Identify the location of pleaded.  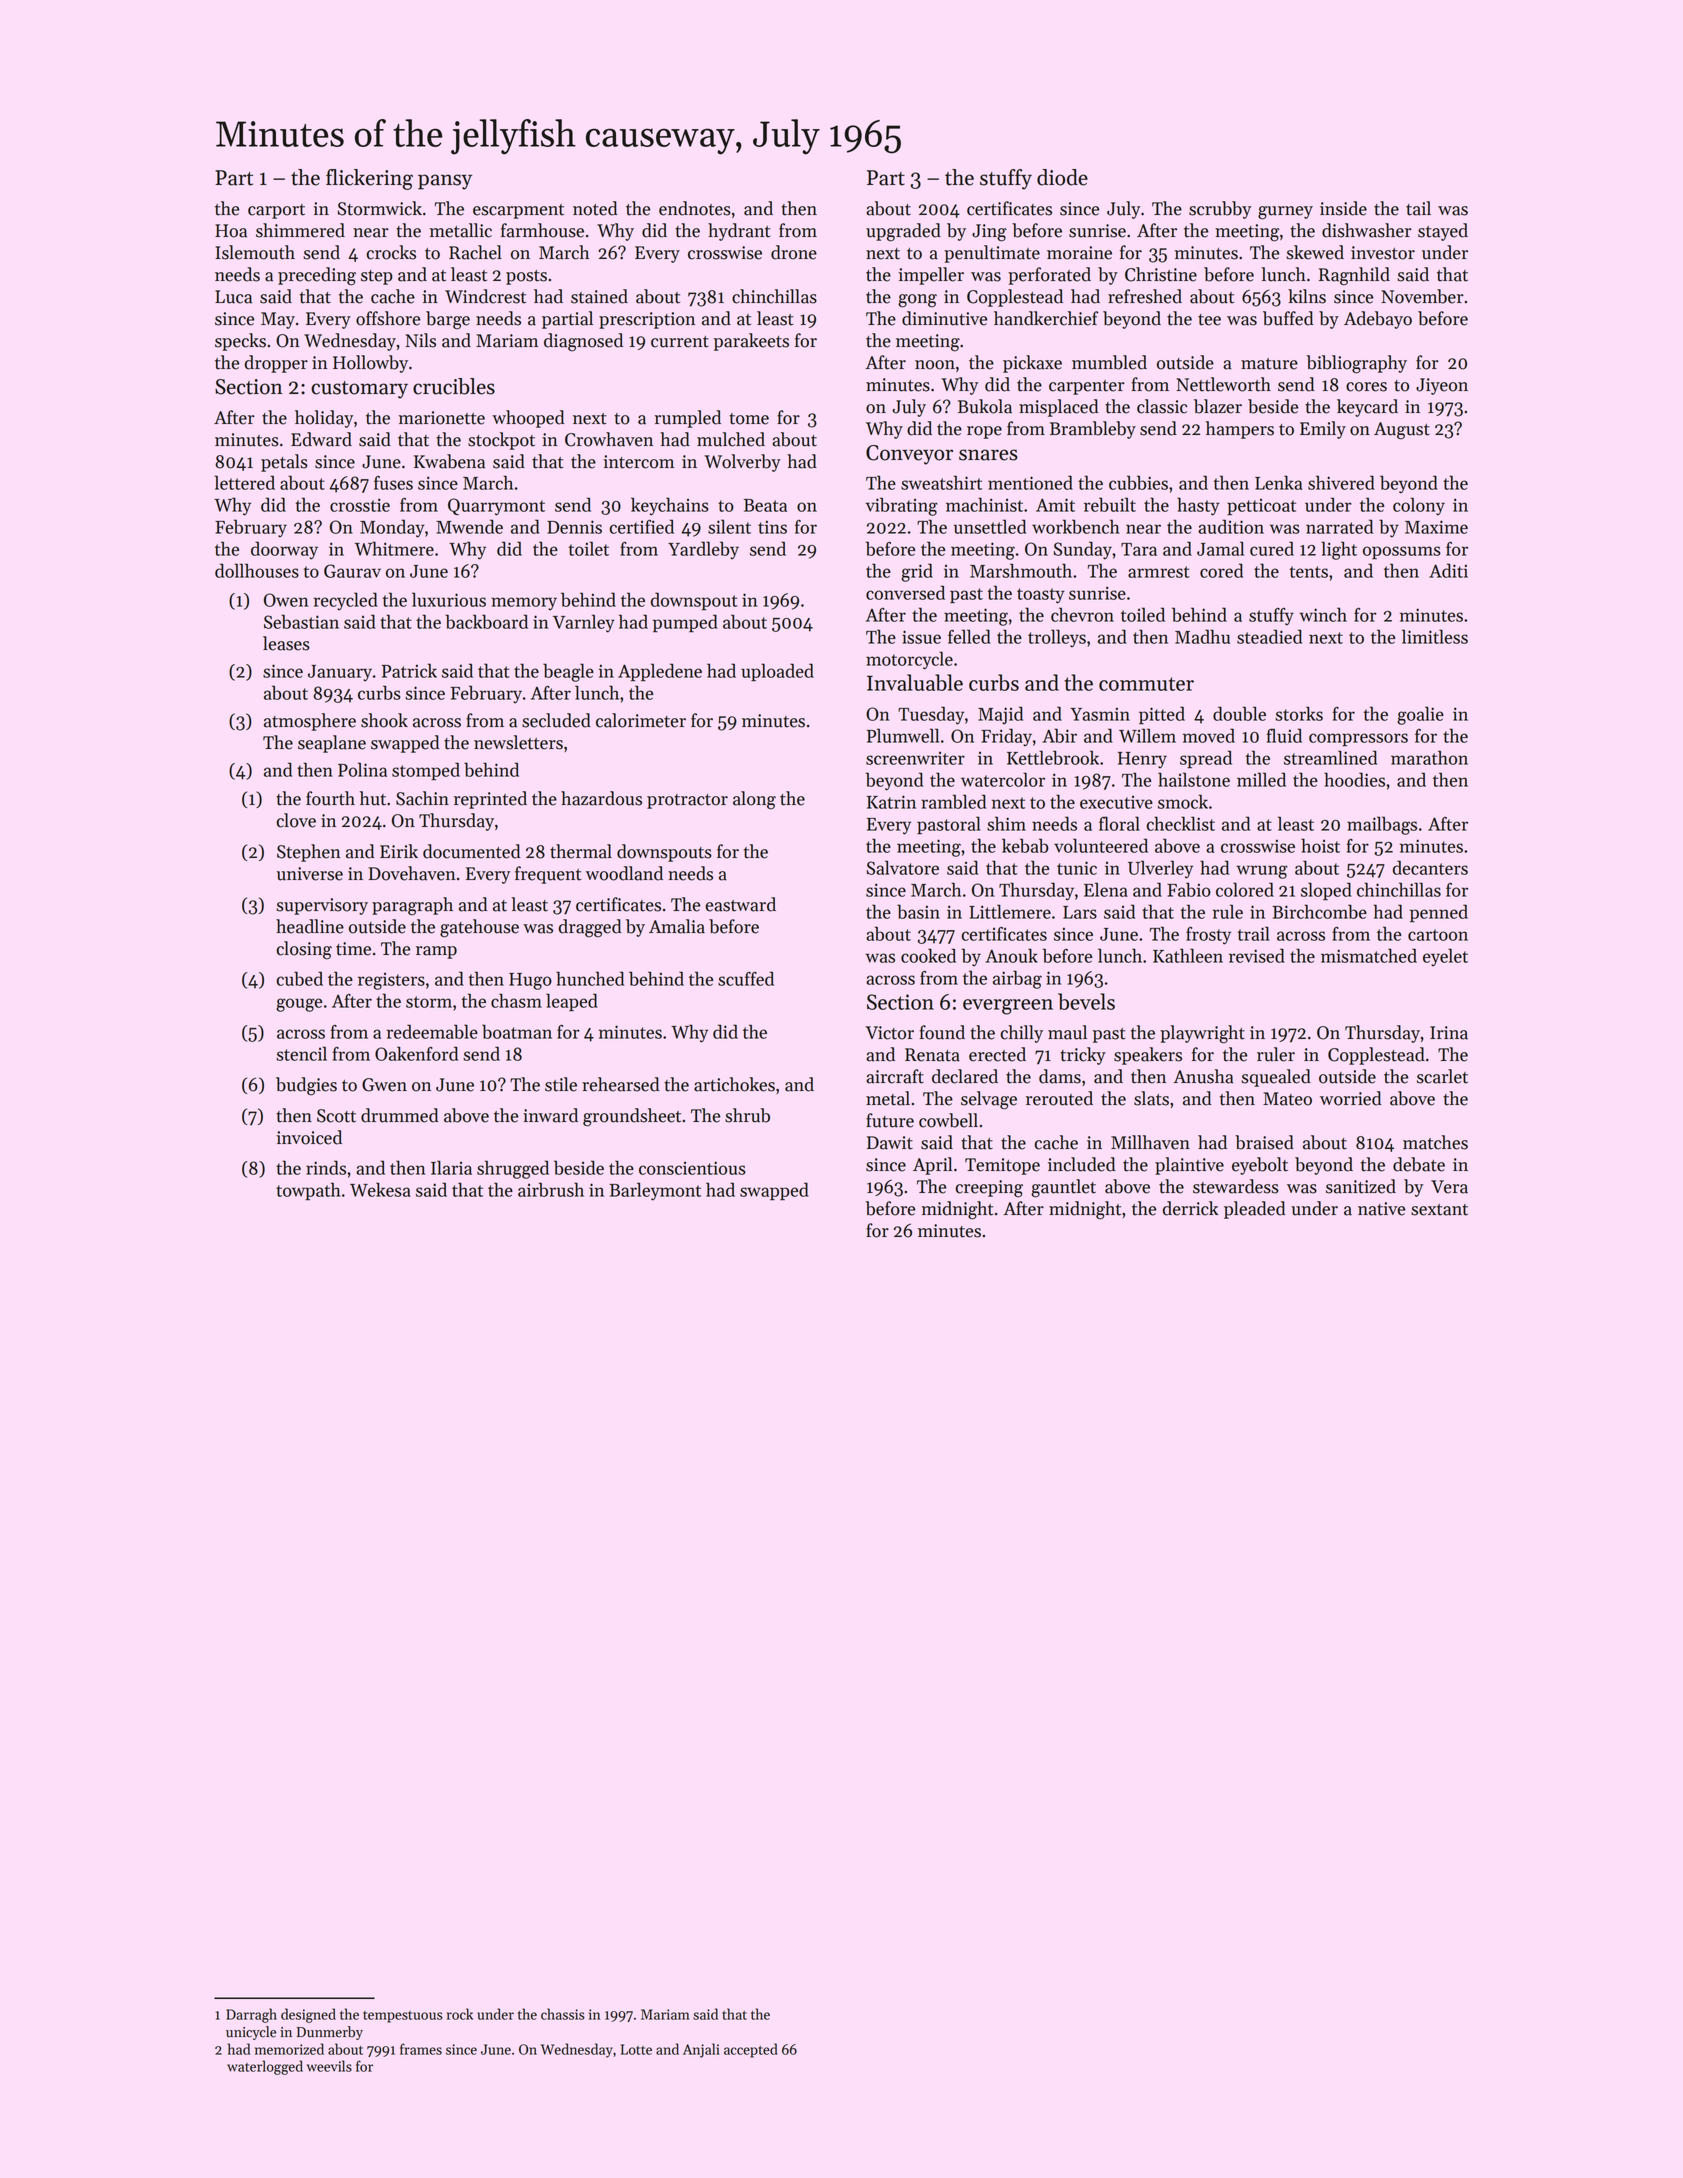
(1255, 1210).
